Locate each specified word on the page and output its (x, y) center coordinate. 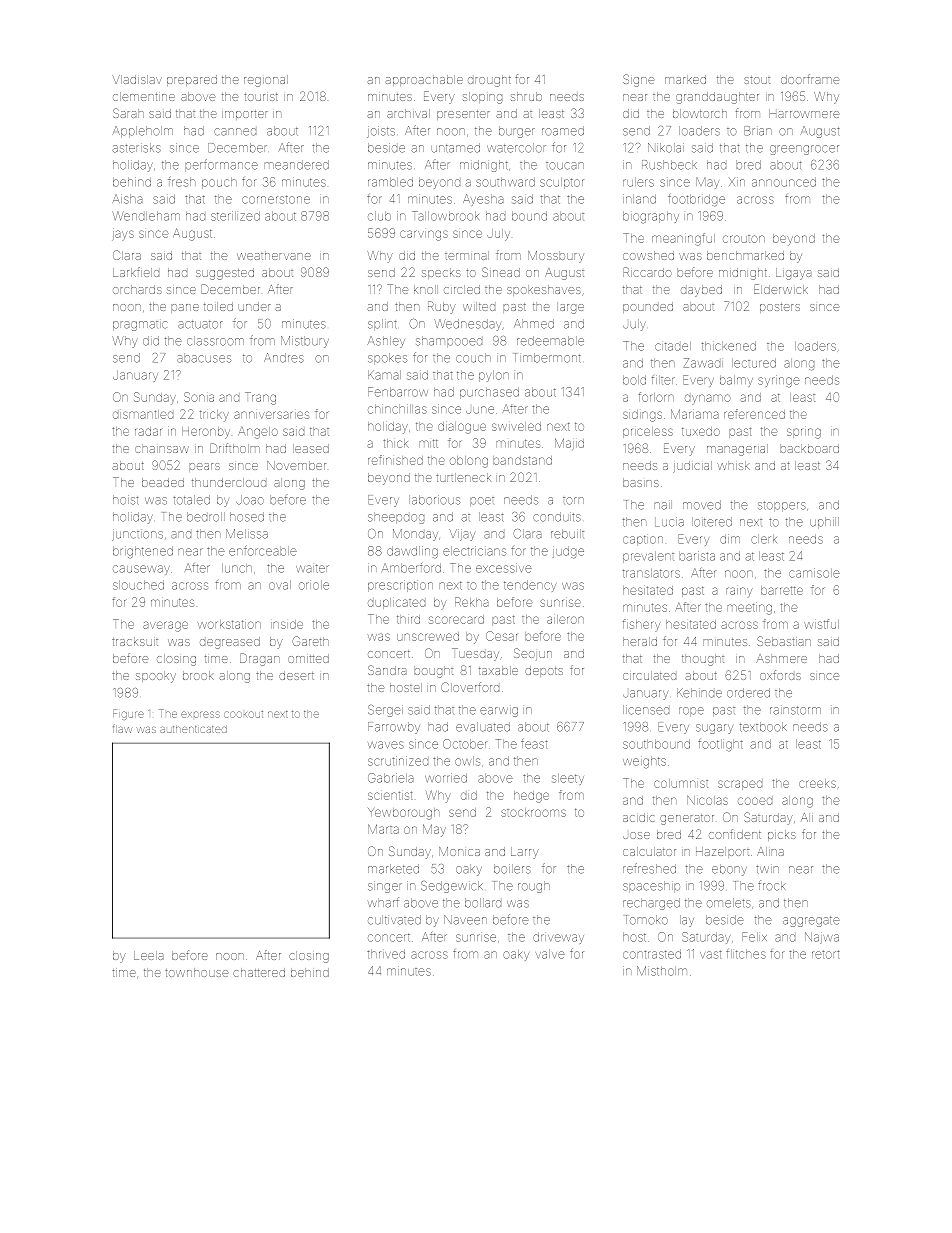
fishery (642, 624)
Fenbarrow (398, 392)
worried (446, 778)
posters (780, 308)
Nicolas (707, 800)
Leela (149, 955)
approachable (424, 80)
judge (568, 552)
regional (266, 81)
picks (782, 835)
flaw (122, 728)
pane (185, 308)
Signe (638, 80)
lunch (237, 568)
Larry (525, 853)
